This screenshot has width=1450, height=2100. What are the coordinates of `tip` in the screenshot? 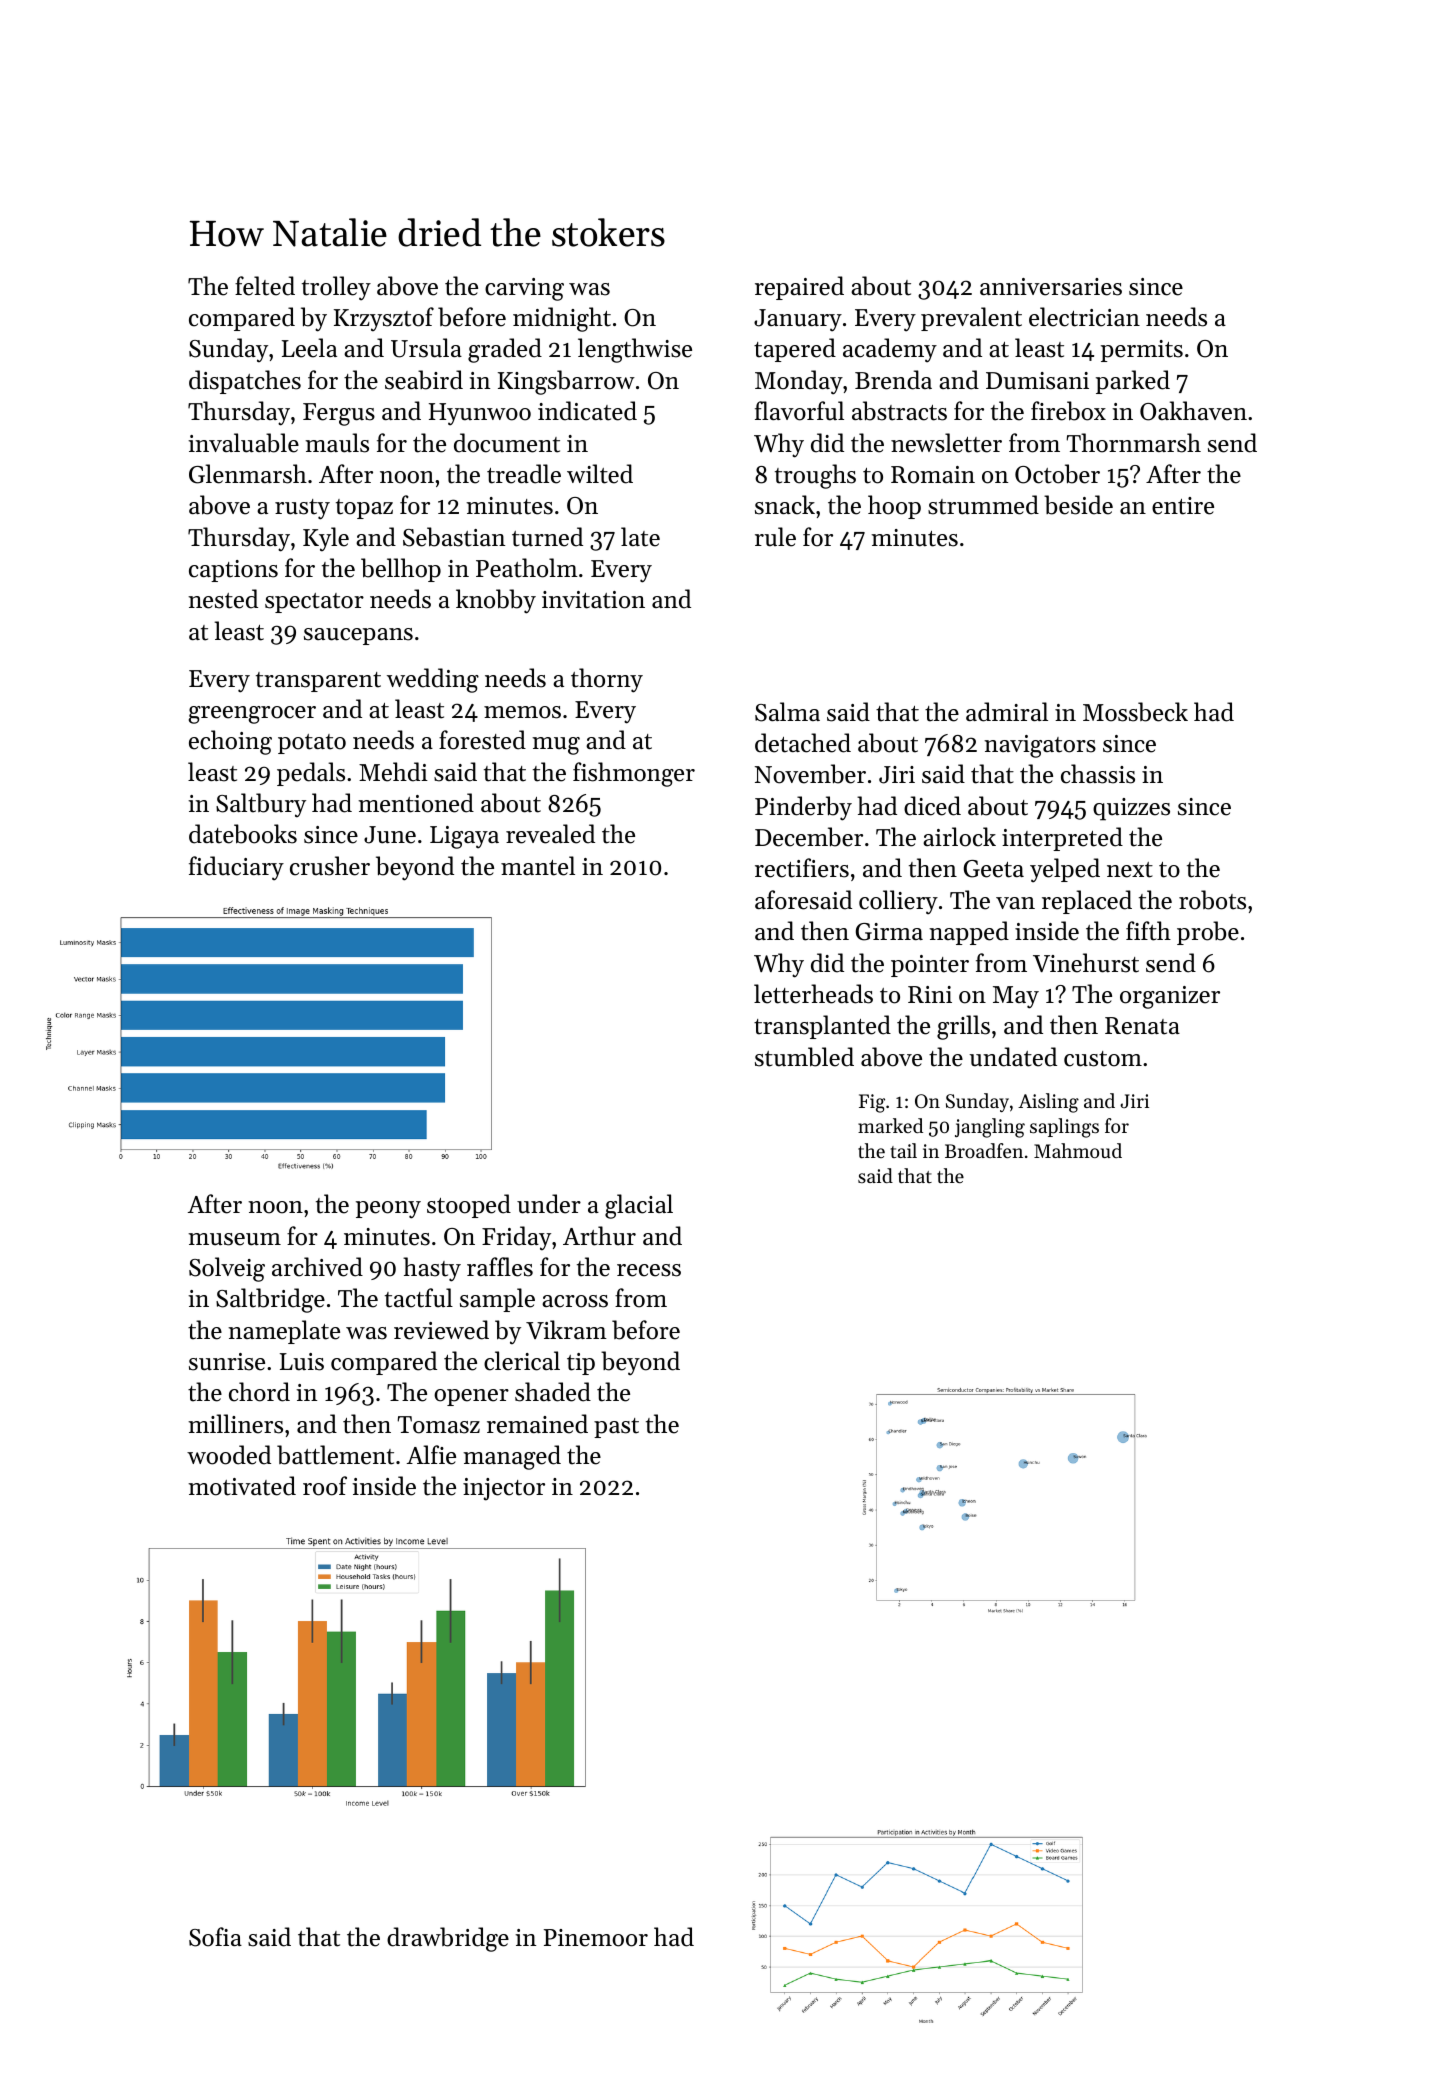 It's located at (581, 1364).
